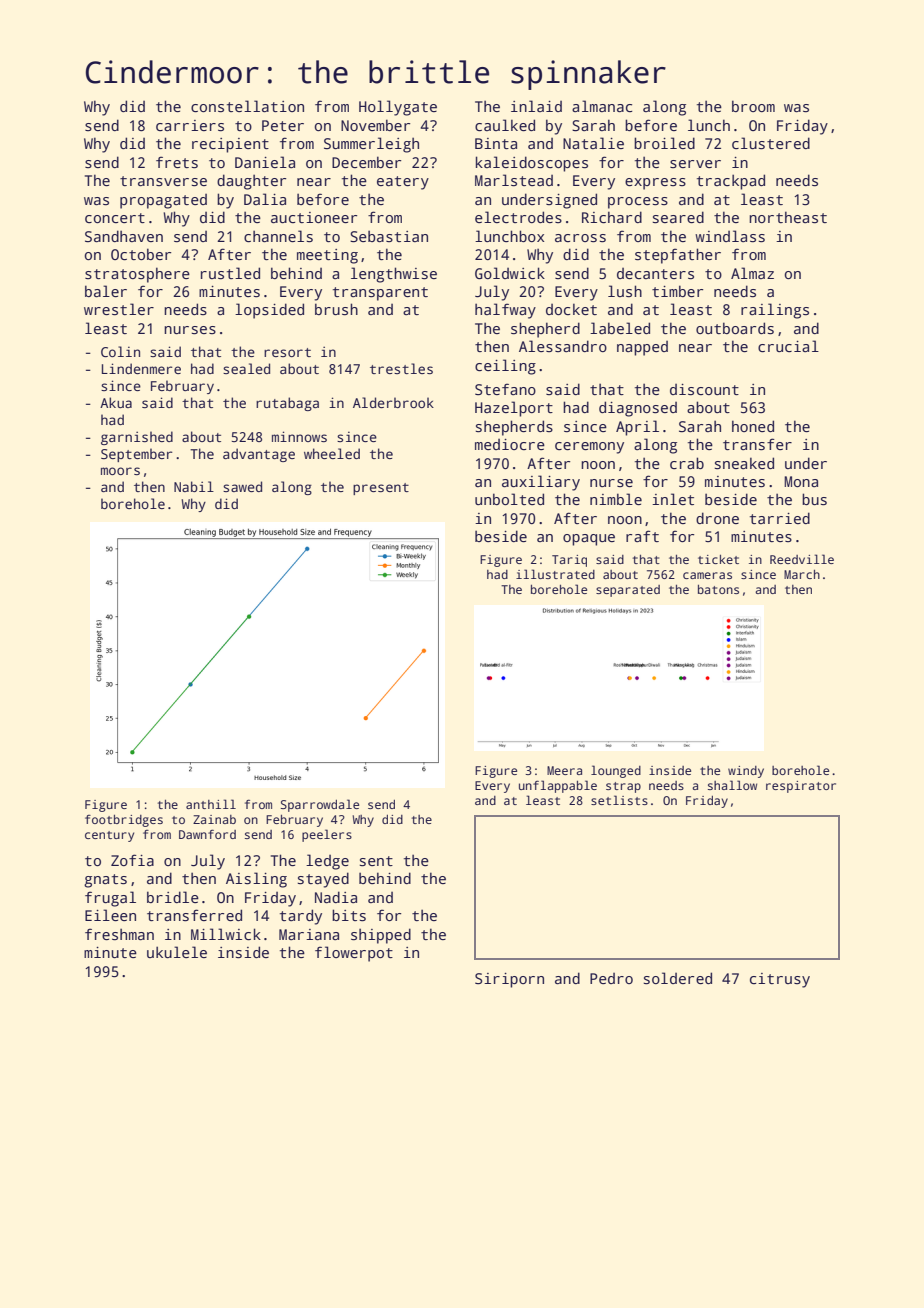  I want to click on Reedville, so click(802, 559).
